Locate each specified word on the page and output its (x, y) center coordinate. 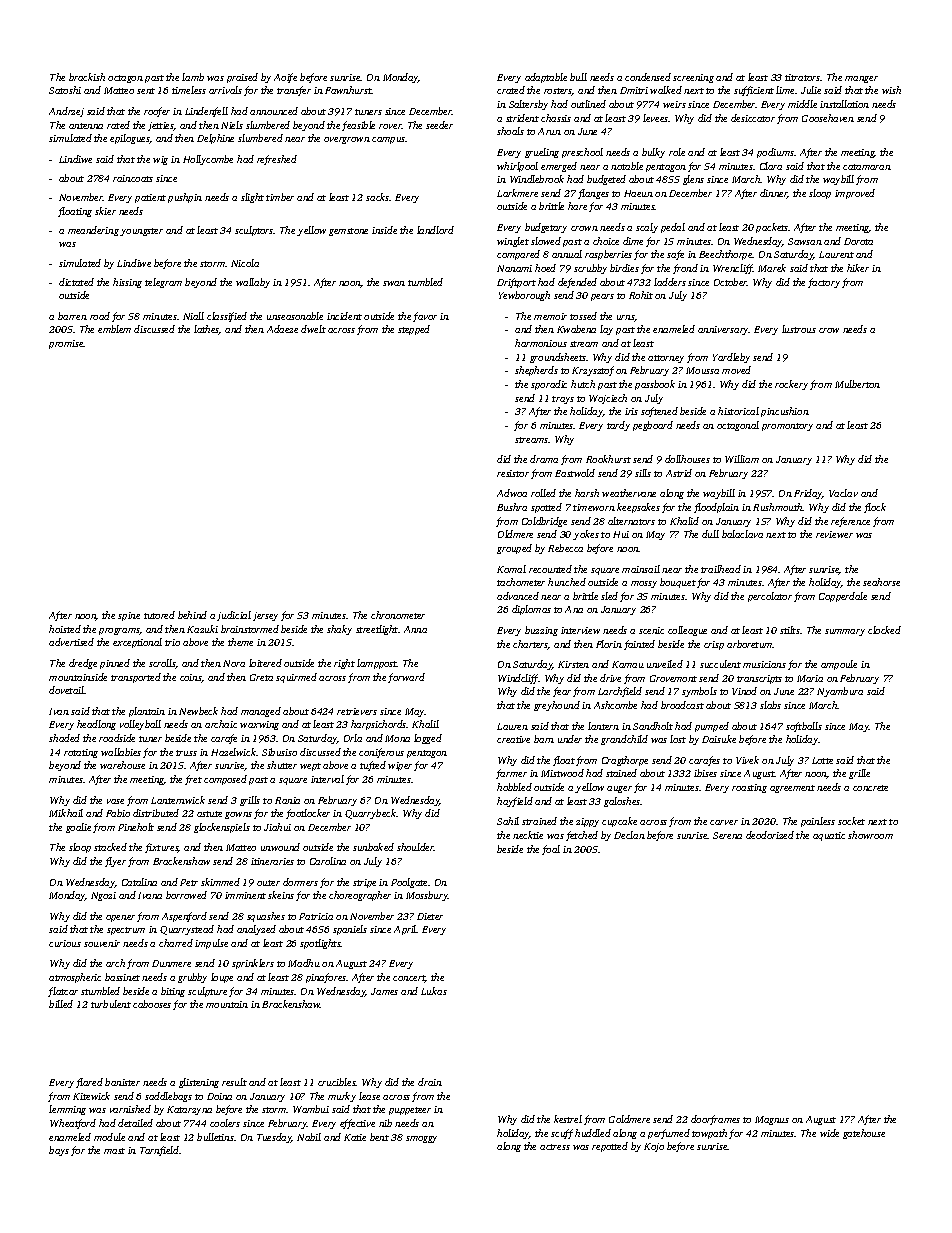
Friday (808, 494)
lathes (206, 330)
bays (59, 1151)
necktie (528, 835)
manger (861, 79)
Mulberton (857, 384)
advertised (71, 642)
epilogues (130, 139)
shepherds (536, 371)
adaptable (546, 78)
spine (129, 616)
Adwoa (512, 493)
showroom (870, 835)
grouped (514, 549)
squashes (266, 917)
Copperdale (843, 597)
